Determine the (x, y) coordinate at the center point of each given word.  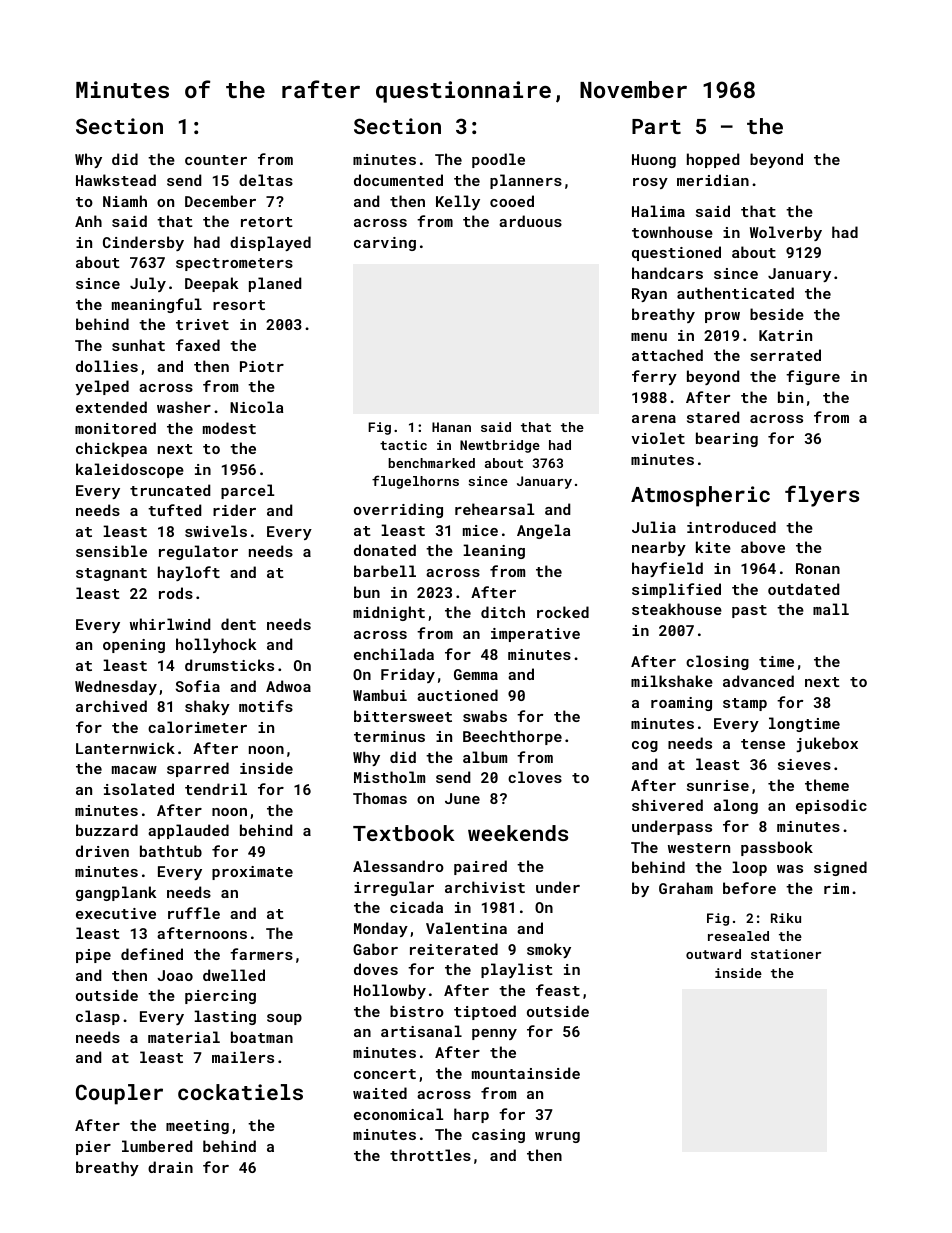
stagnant (111, 574)
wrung (557, 1137)
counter (216, 160)
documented (398, 180)
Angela (544, 531)
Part (656, 126)
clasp (98, 1017)
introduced (731, 527)
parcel (247, 491)
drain (170, 1167)
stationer (786, 954)
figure (813, 377)
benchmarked (431, 463)
